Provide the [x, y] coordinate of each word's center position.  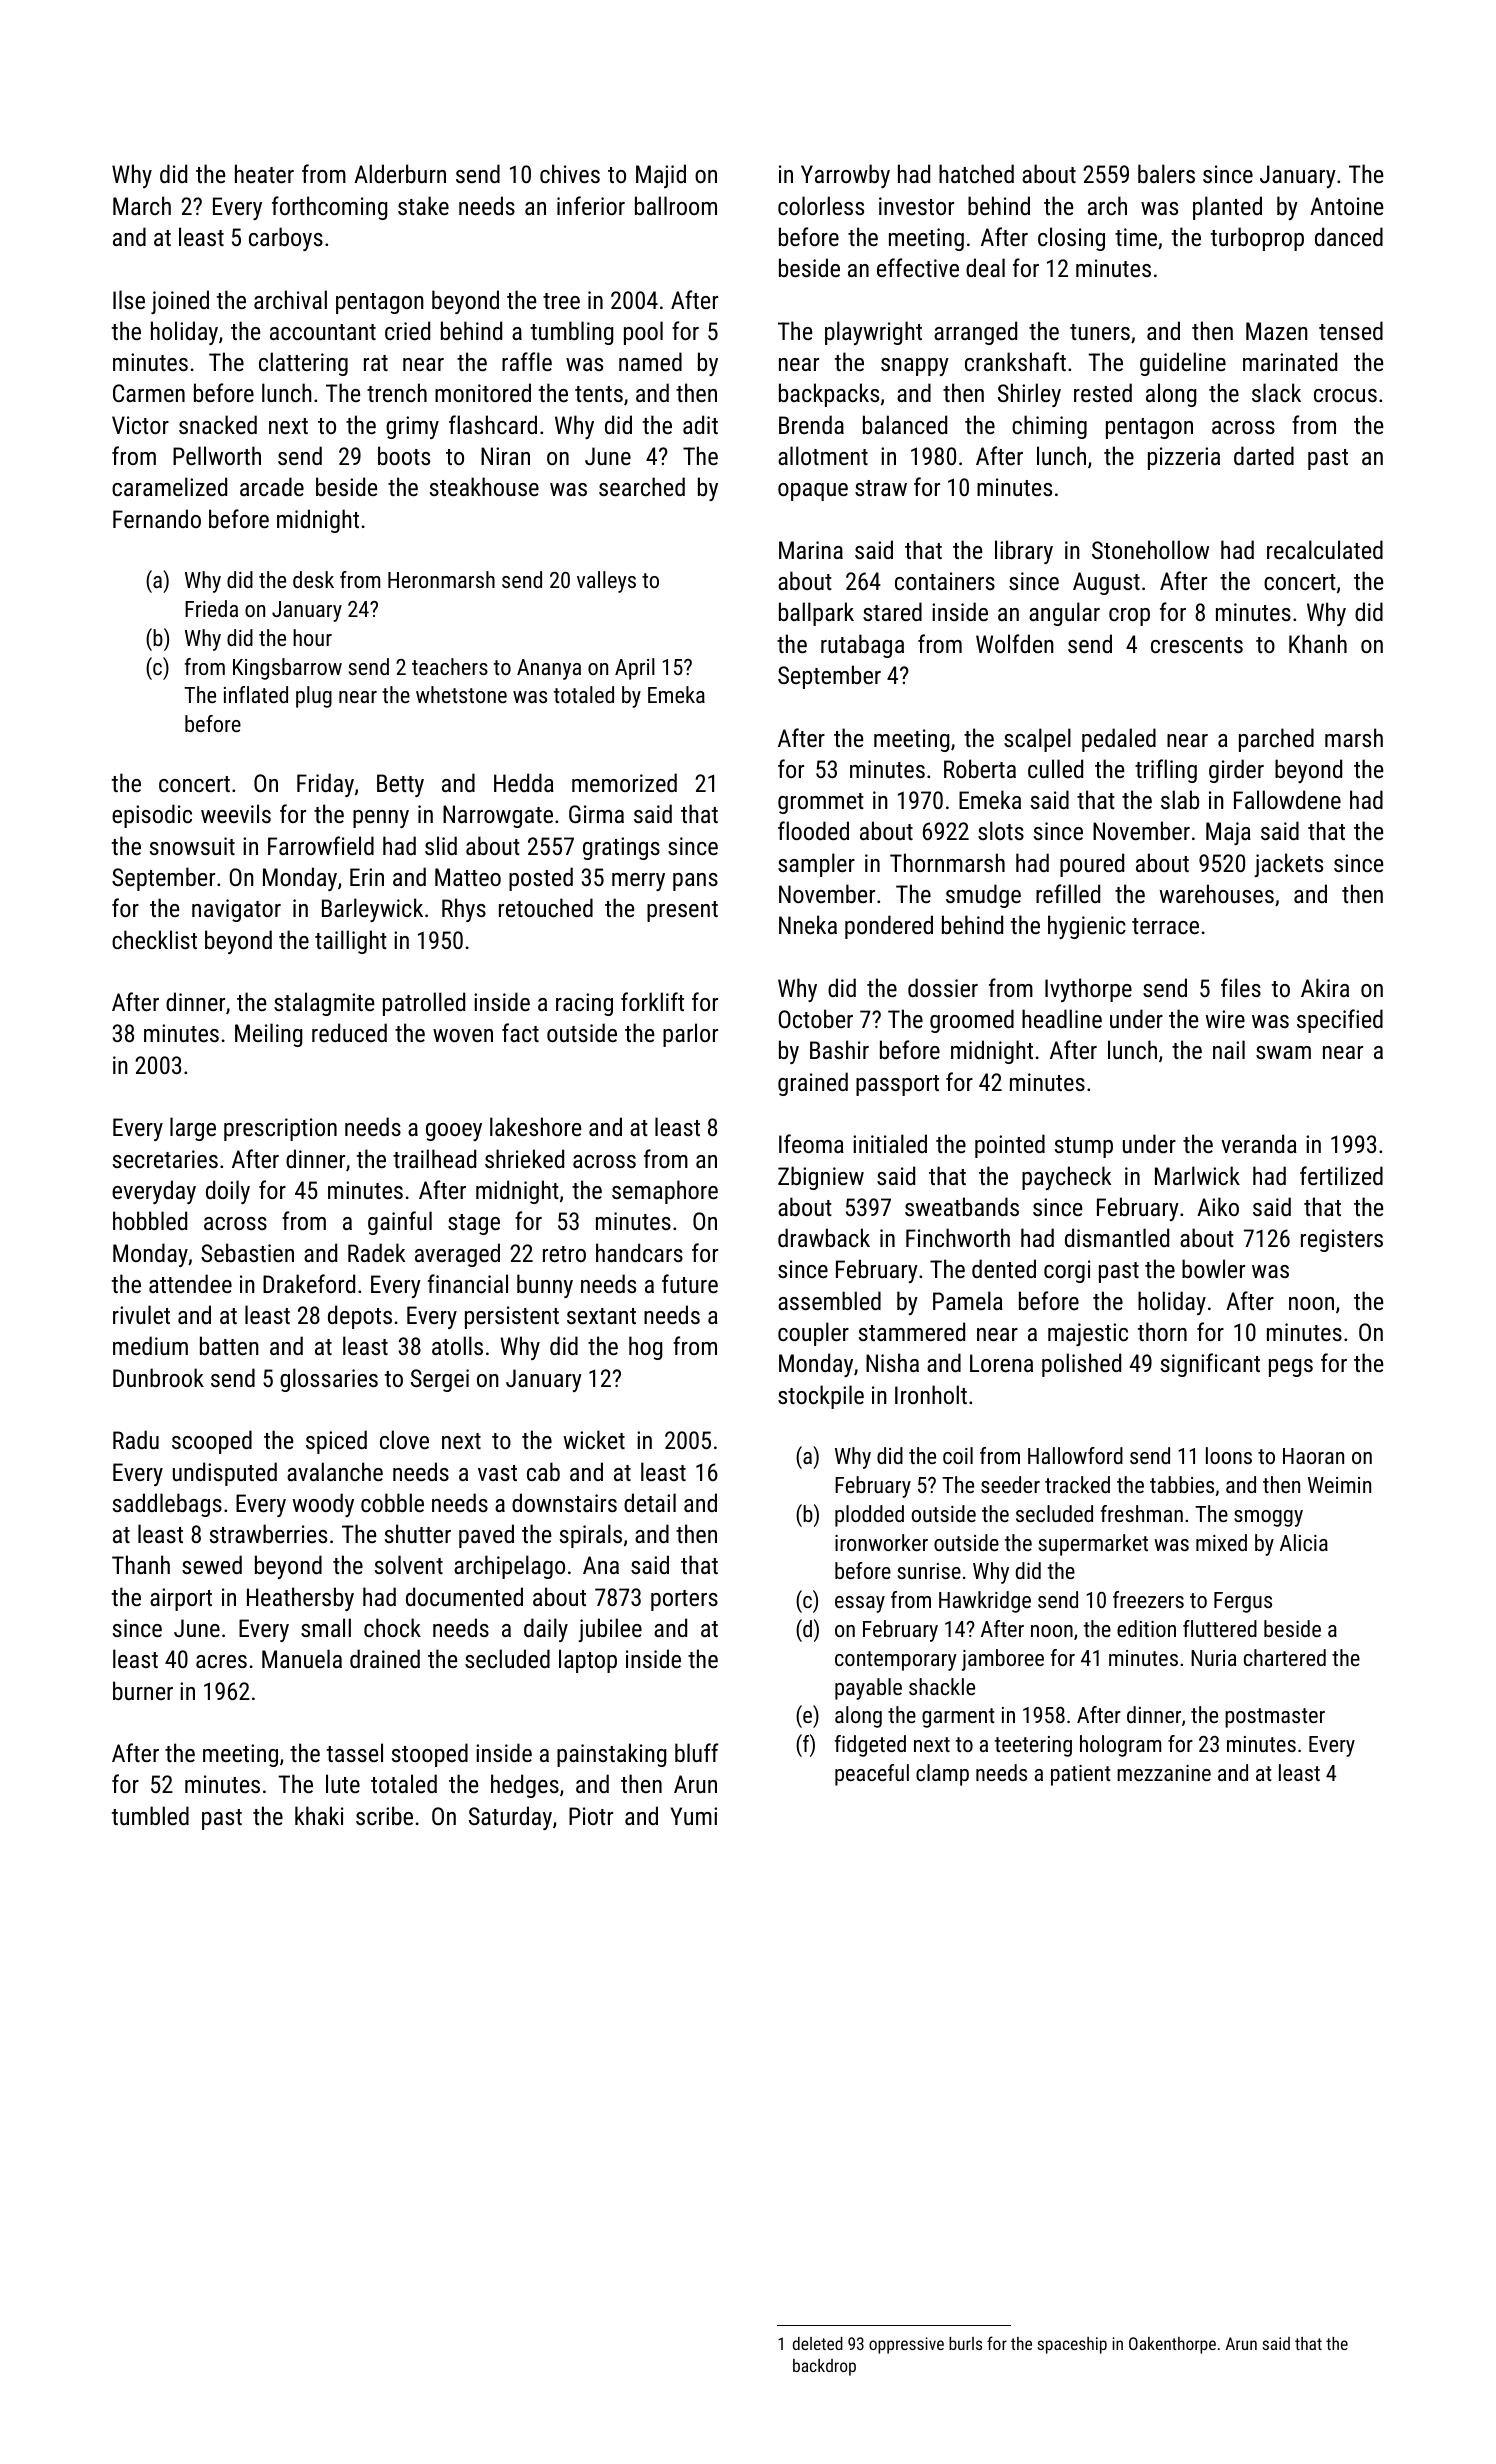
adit [700, 424]
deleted [818, 2343]
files [1241, 987]
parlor [690, 1035]
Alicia [1304, 1542]
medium [150, 1345]
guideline [1183, 364]
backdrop [824, 2367]
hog [645, 1348]
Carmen [149, 393]
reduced [349, 1032]
